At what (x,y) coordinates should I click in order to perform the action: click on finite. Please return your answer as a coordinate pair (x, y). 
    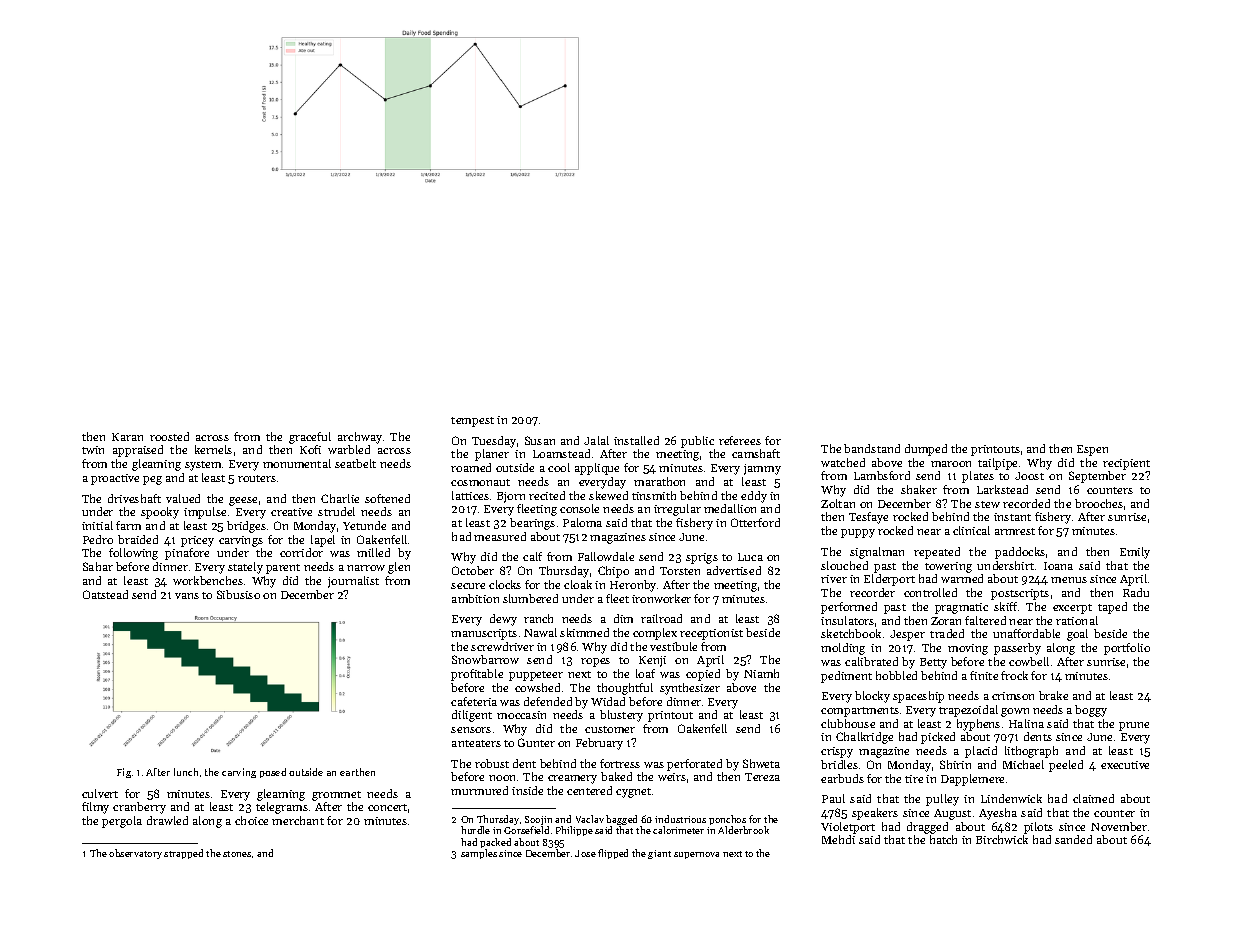
    Looking at the image, I should click on (984, 675).
